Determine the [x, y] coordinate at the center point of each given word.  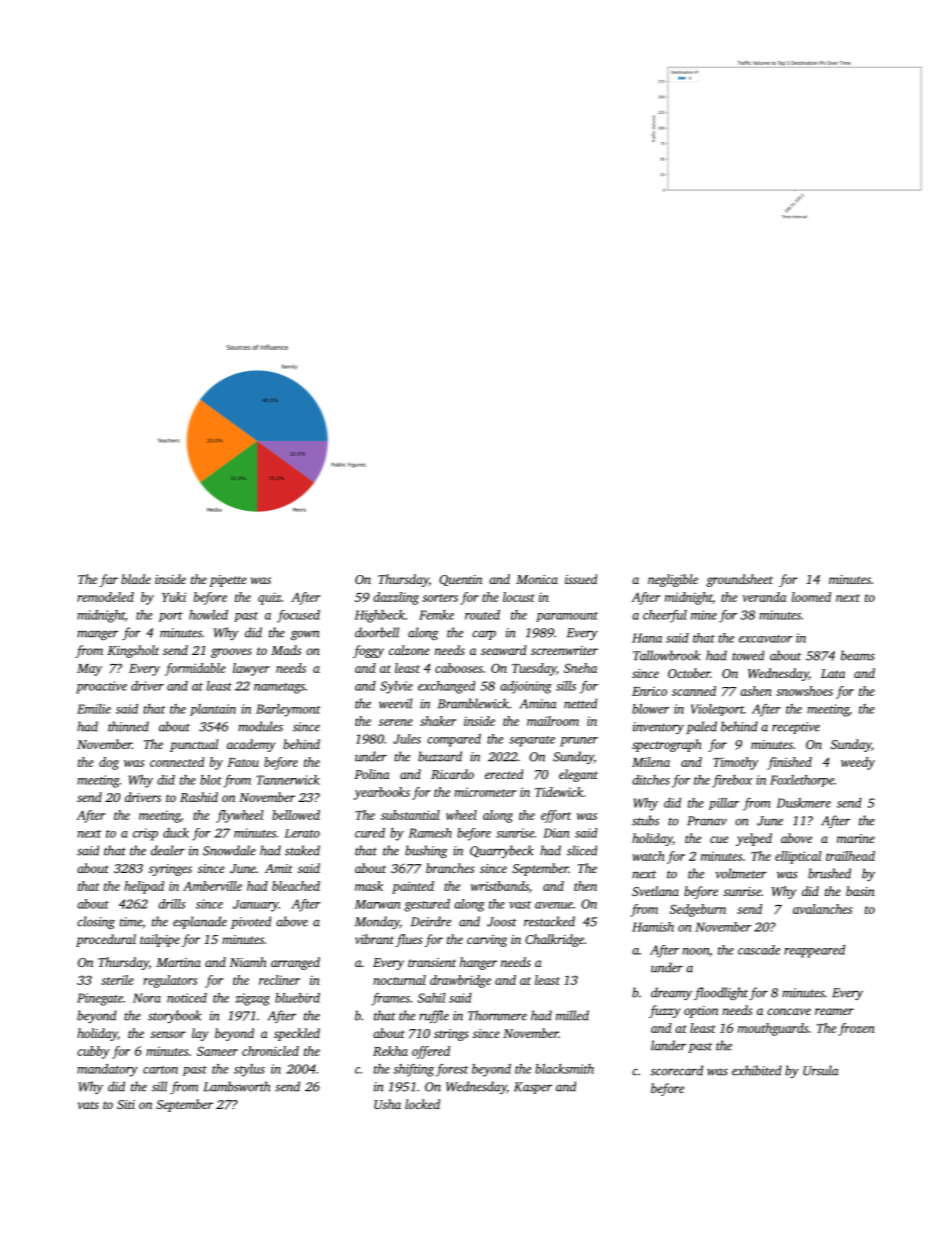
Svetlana [655, 891]
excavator [766, 639]
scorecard [677, 1070]
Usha [387, 1104]
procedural [106, 940]
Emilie [94, 709]
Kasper [533, 1088]
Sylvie [396, 687]
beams [858, 655]
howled [208, 615]
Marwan [378, 904]
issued [581, 579]
